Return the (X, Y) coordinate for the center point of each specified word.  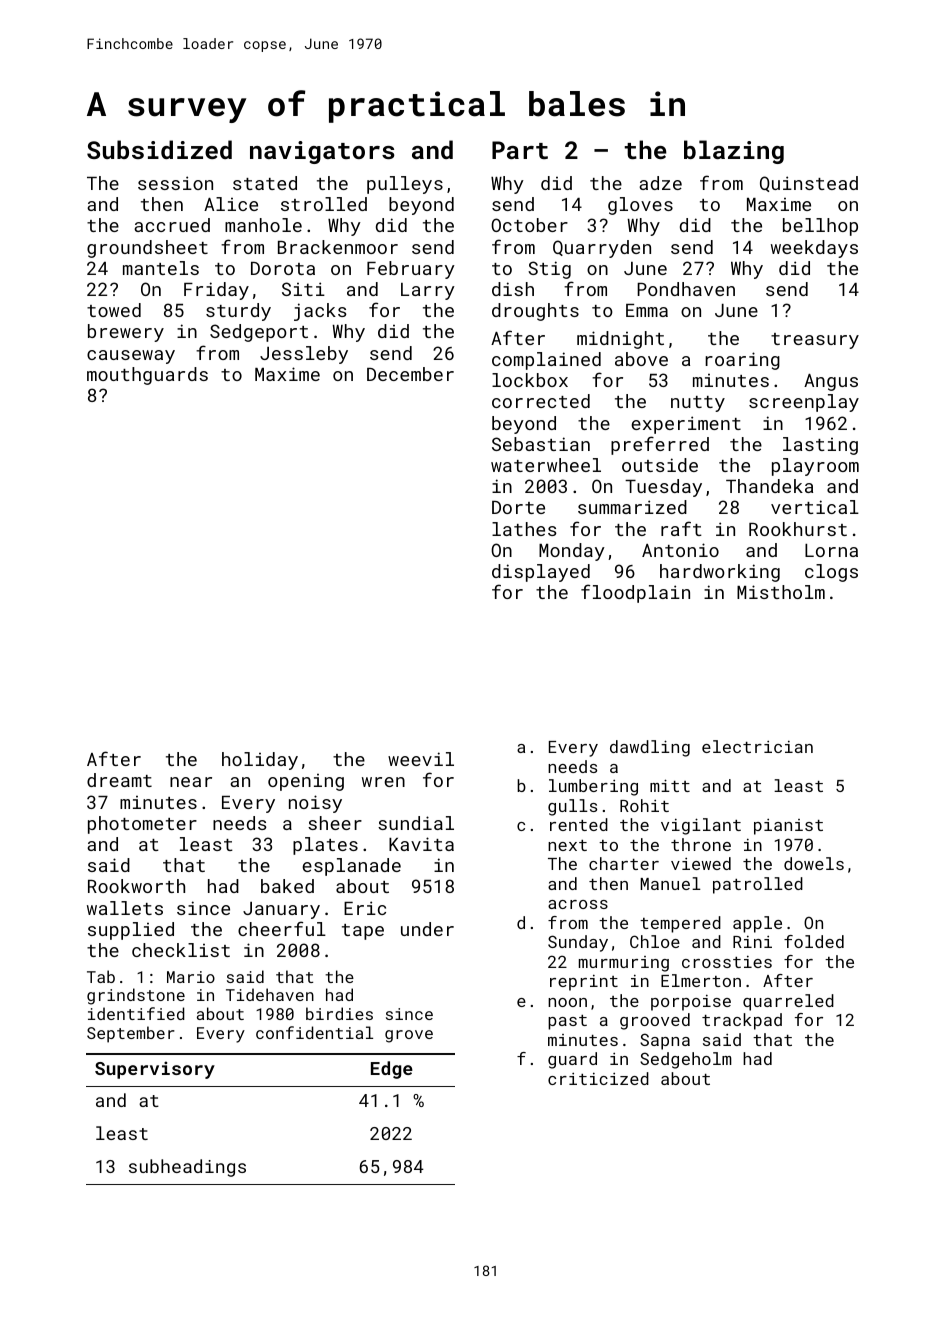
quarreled (788, 1002)
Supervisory (155, 1070)
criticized (598, 1078)
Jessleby (304, 355)
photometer (142, 825)
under (427, 929)
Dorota (283, 268)
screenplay (804, 403)
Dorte (518, 507)
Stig (549, 270)
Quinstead (809, 184)
